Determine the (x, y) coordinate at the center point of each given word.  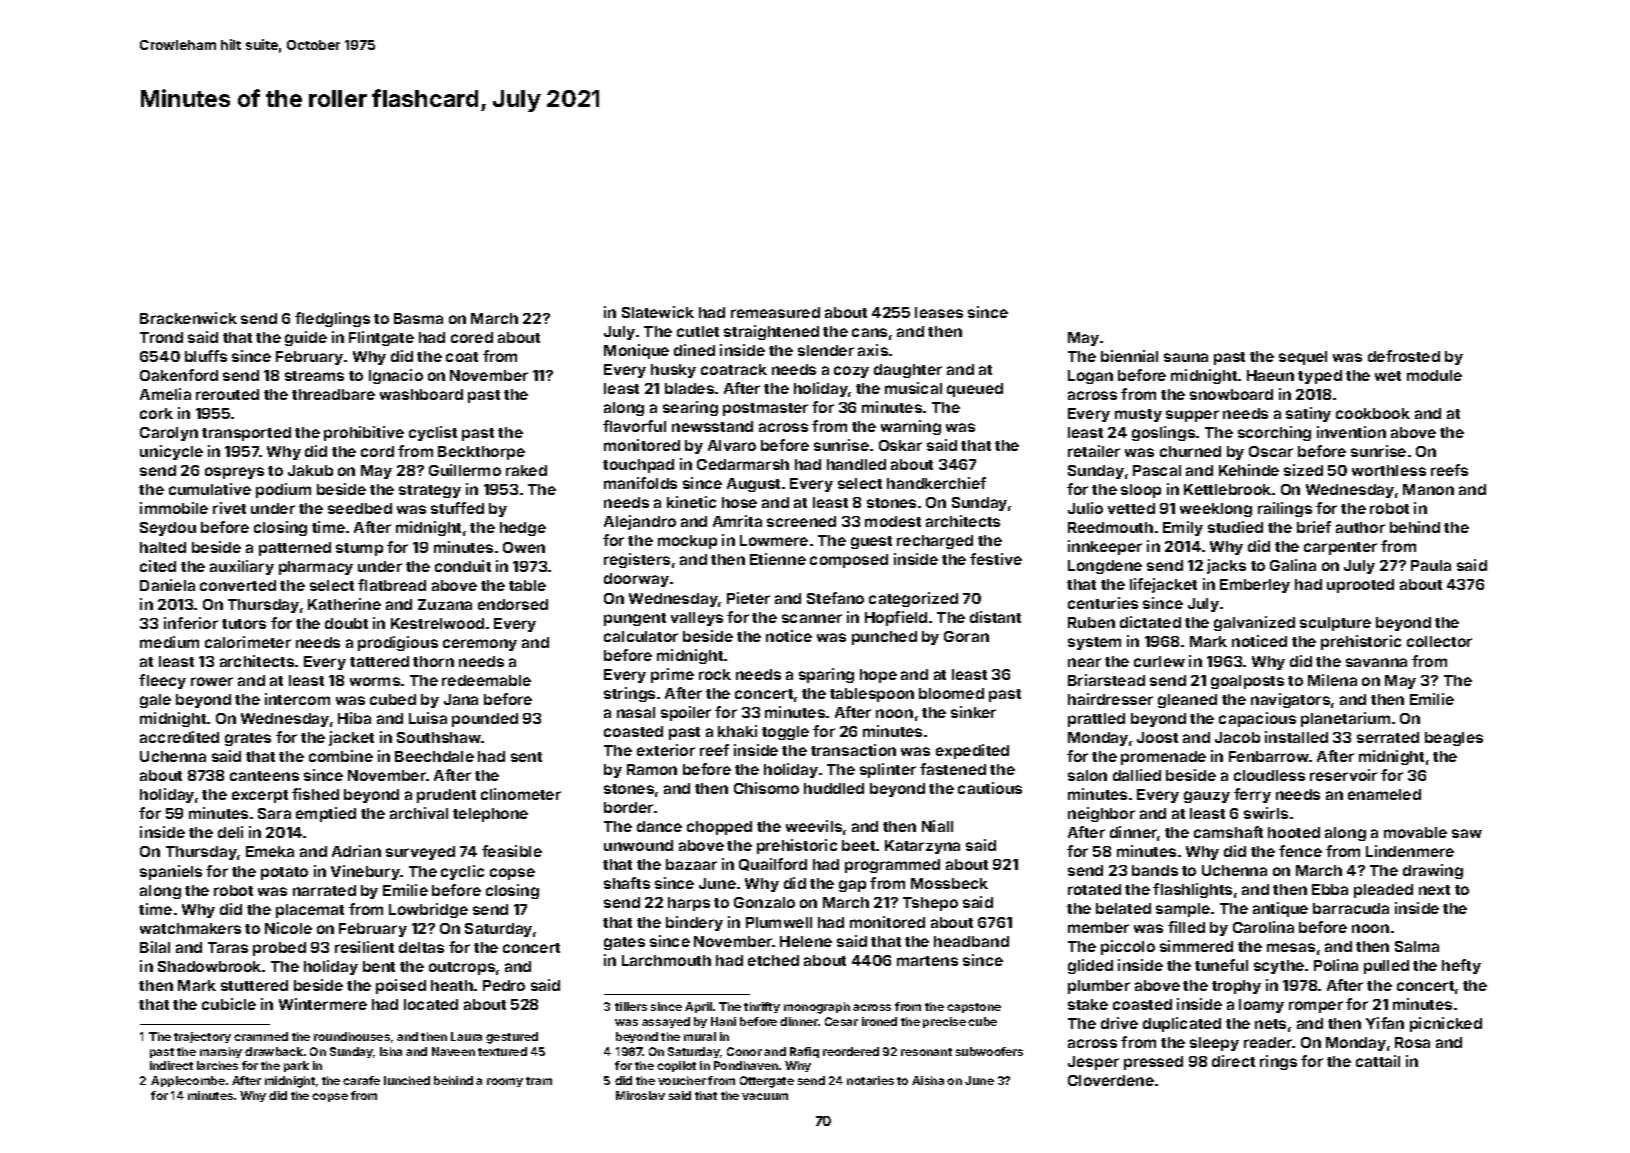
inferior (191, 623)
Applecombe (188, 1081)
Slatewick (658, 312)
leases (939, 312)
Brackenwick (188, 318)
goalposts (1247, 682)
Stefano (835, 598)
